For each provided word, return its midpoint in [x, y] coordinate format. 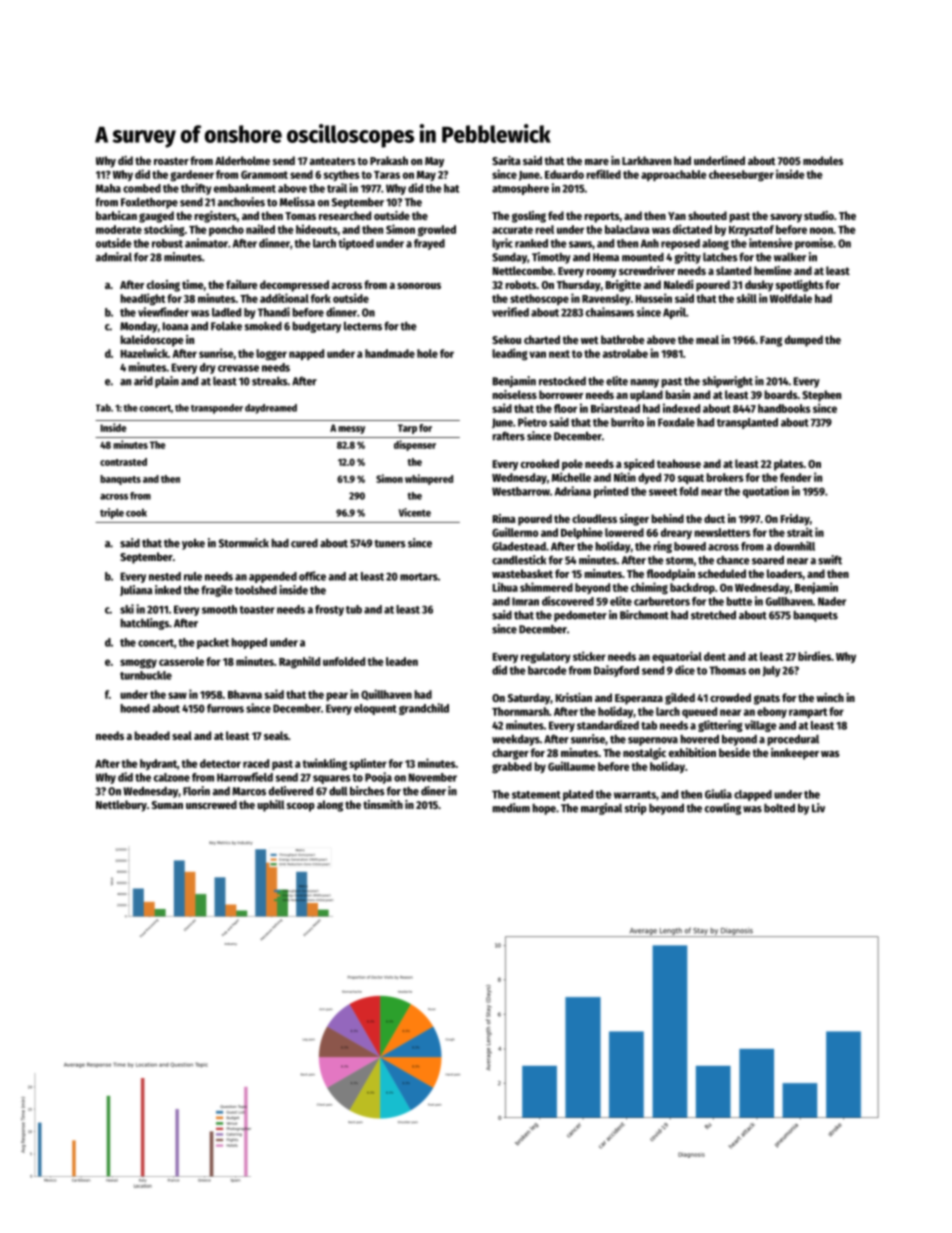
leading [510, 354]
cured [304, 543]
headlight [142, 299]
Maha [108, 188]
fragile [217, 591]
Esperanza [639, 699]
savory [786, 218]
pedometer [580, 616]
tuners [390, 544]
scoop [301, 807]
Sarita [506, 160]
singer [634, 520]
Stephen [821, 396]
